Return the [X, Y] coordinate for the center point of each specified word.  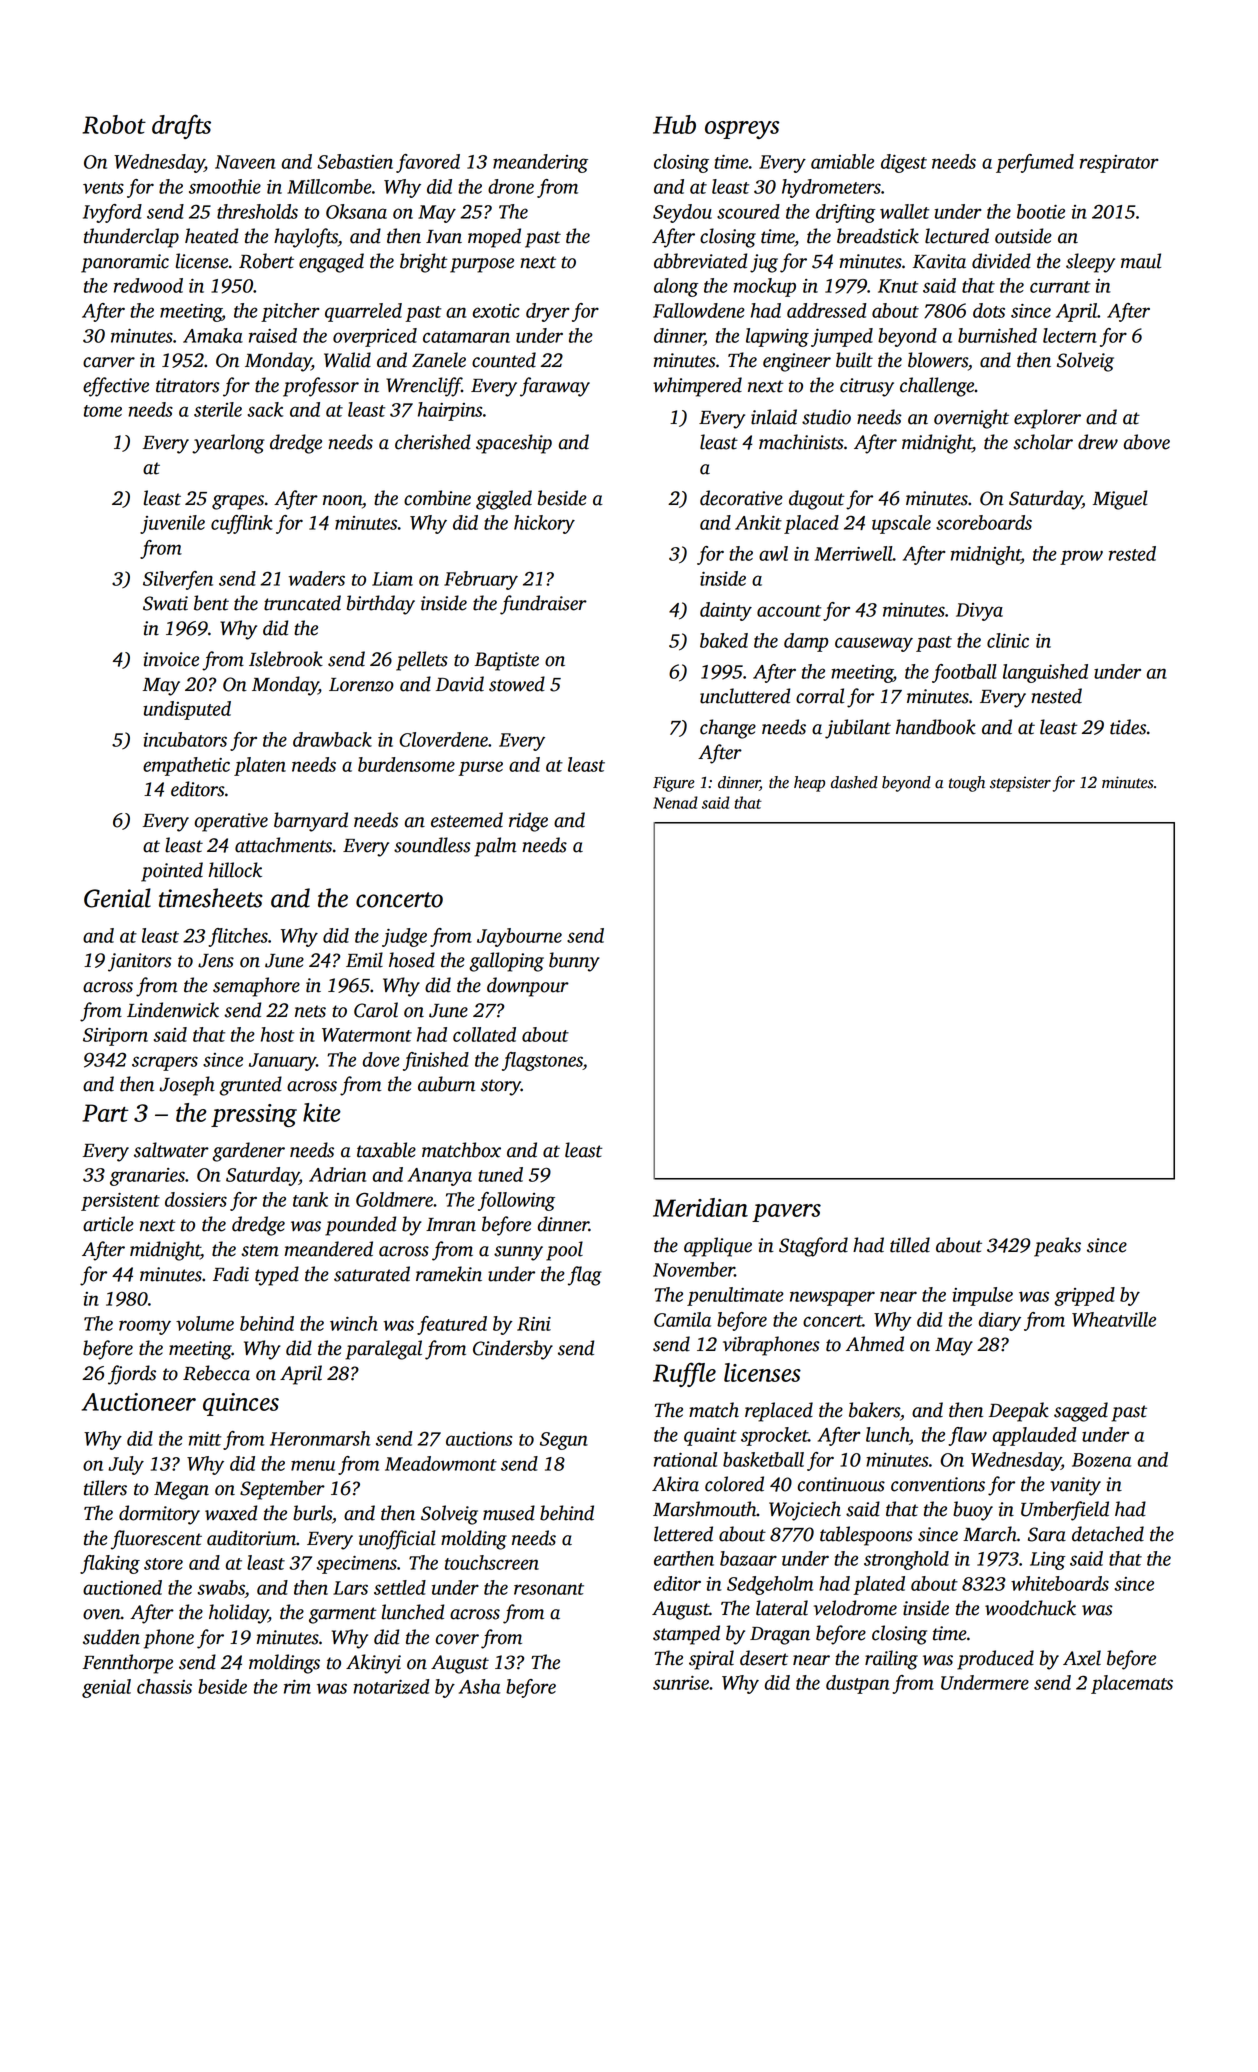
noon [342, 500]
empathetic [186, 766]
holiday [238, 1614]
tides [1128, 727]
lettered [683, 1534]
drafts [181, 126]
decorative [741, 498]
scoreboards [984, 522]
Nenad [675, 802]
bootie [1041, 211]
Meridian [700, 1207]
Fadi [231, 1274]
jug [764, 263]
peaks [1057, 1247]
